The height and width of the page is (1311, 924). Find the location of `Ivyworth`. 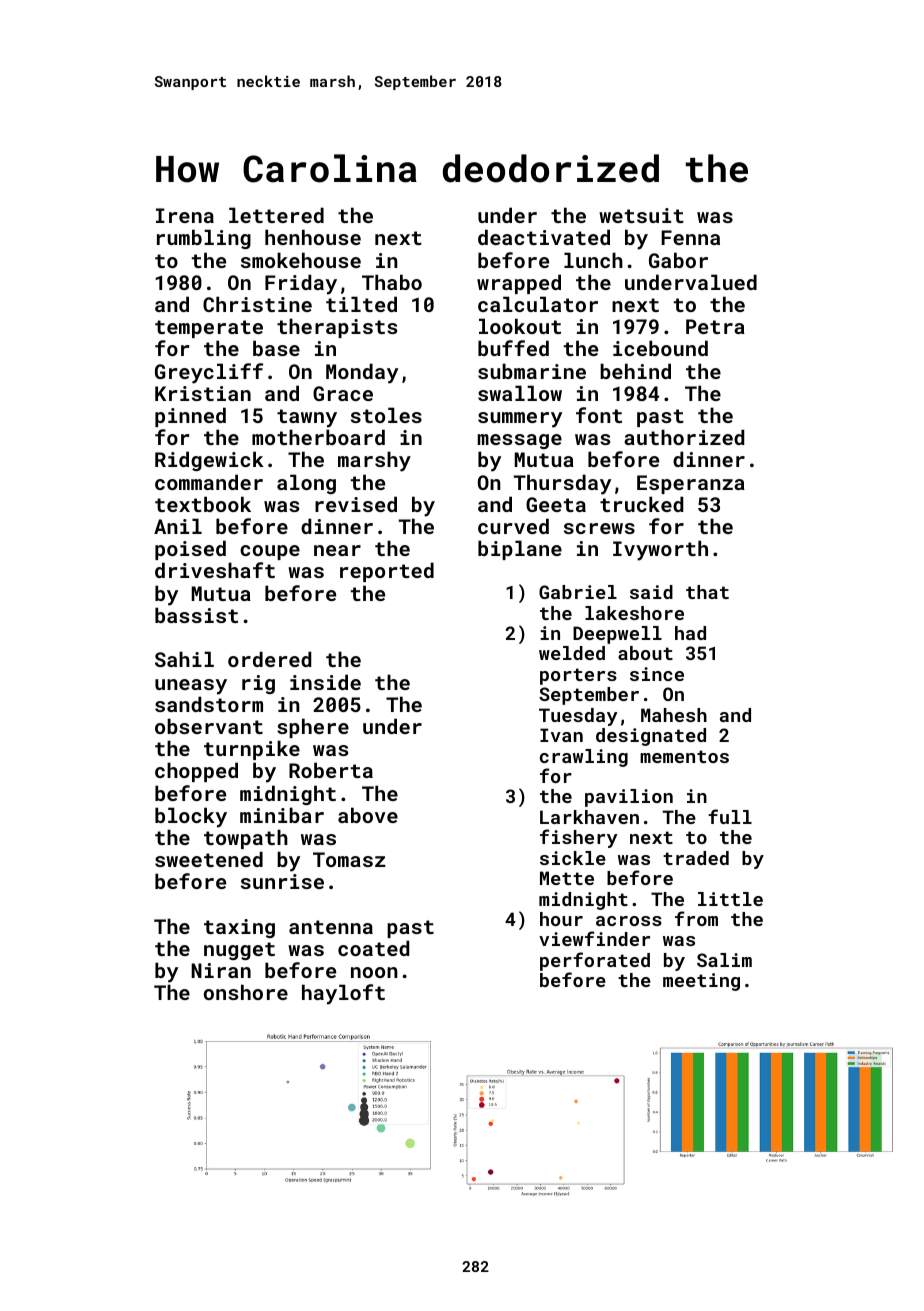

Ivyworth is located at coordinates (660, 550).
